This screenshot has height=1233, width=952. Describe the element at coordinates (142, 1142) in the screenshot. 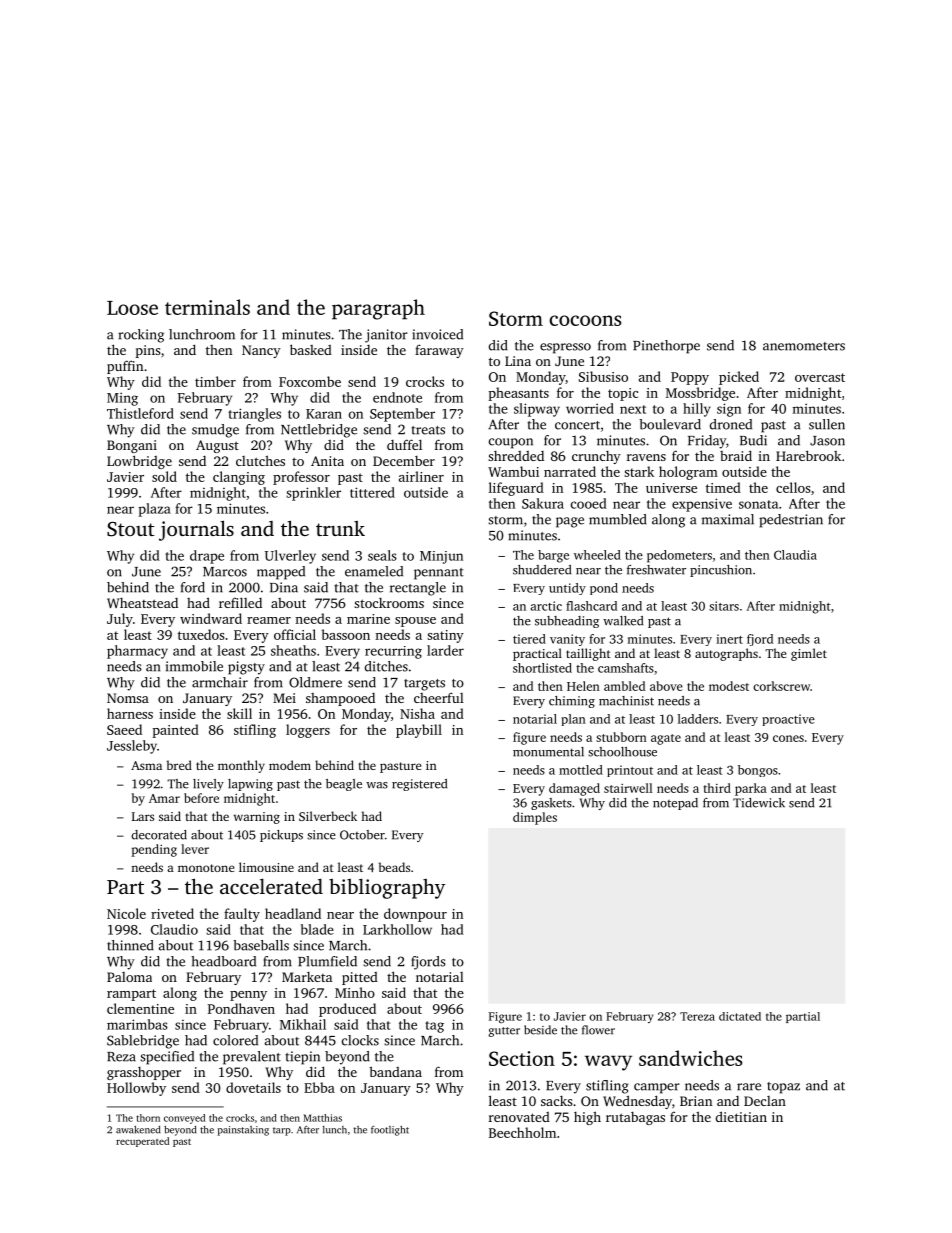

I see `recuperated` at that location.
